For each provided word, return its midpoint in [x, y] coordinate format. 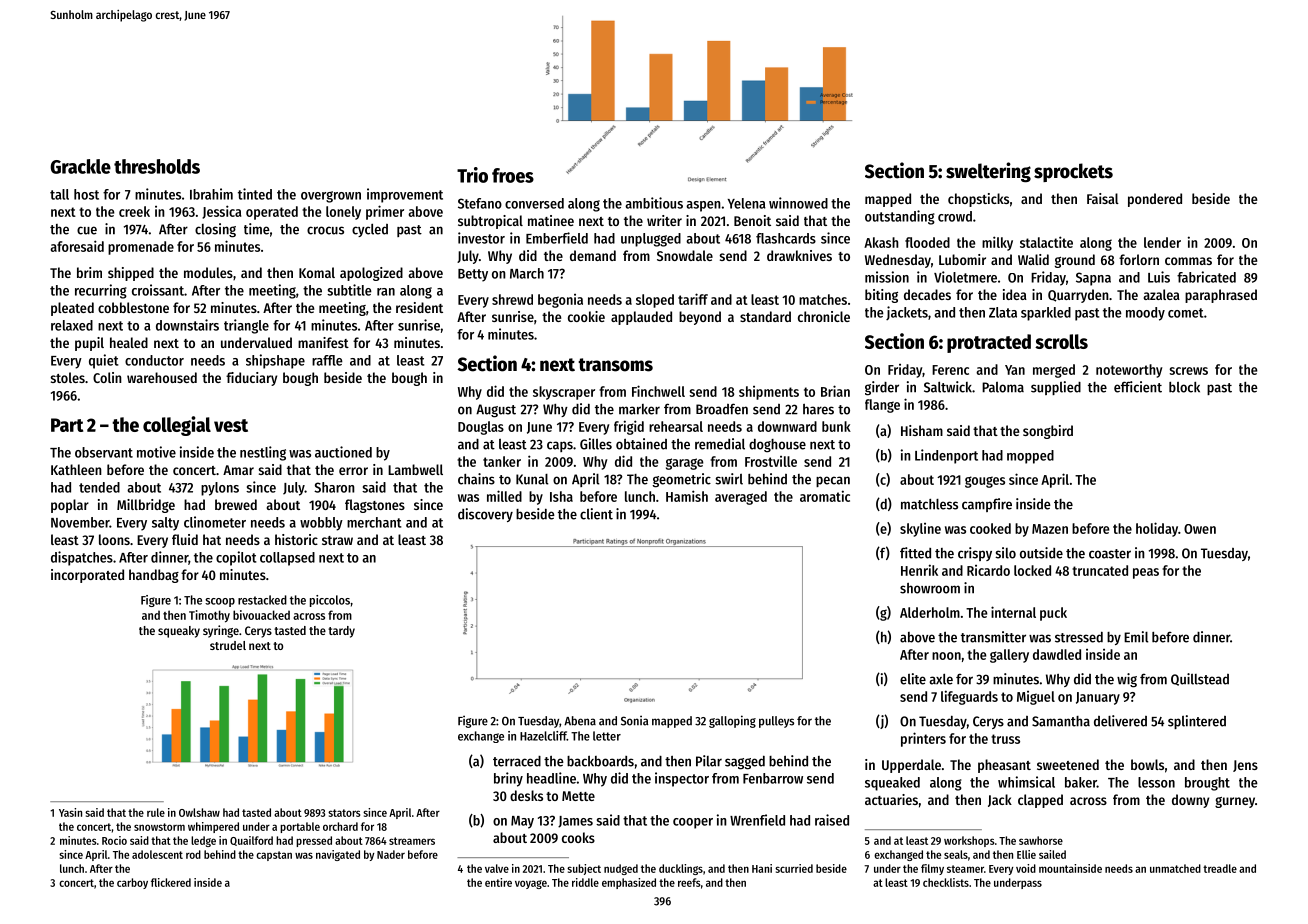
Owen [1200, 529]
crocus [325, 230]
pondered [1155, 200]
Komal [317, 272]
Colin [107, 377]
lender [1162, 242]
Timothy [209, 616]
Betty [473, 275]
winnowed [798, 203]
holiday [1157, 529]
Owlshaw [199, 812]
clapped [1040, 801]
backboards [600, 761]
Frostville [771, 461]
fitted [915, 553]
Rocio [114, 840]
